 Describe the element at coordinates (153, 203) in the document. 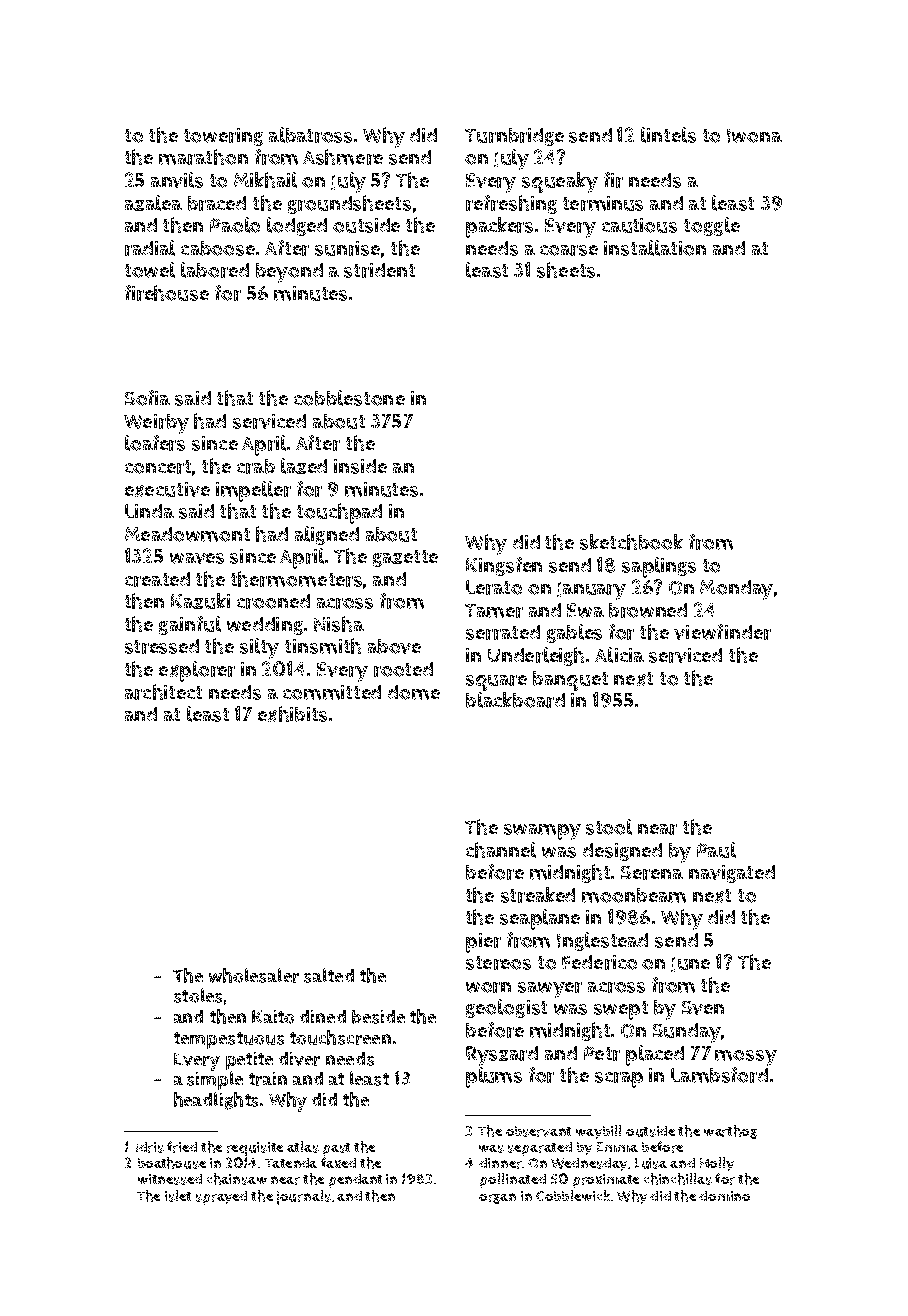

I see `azalea` at that location.
